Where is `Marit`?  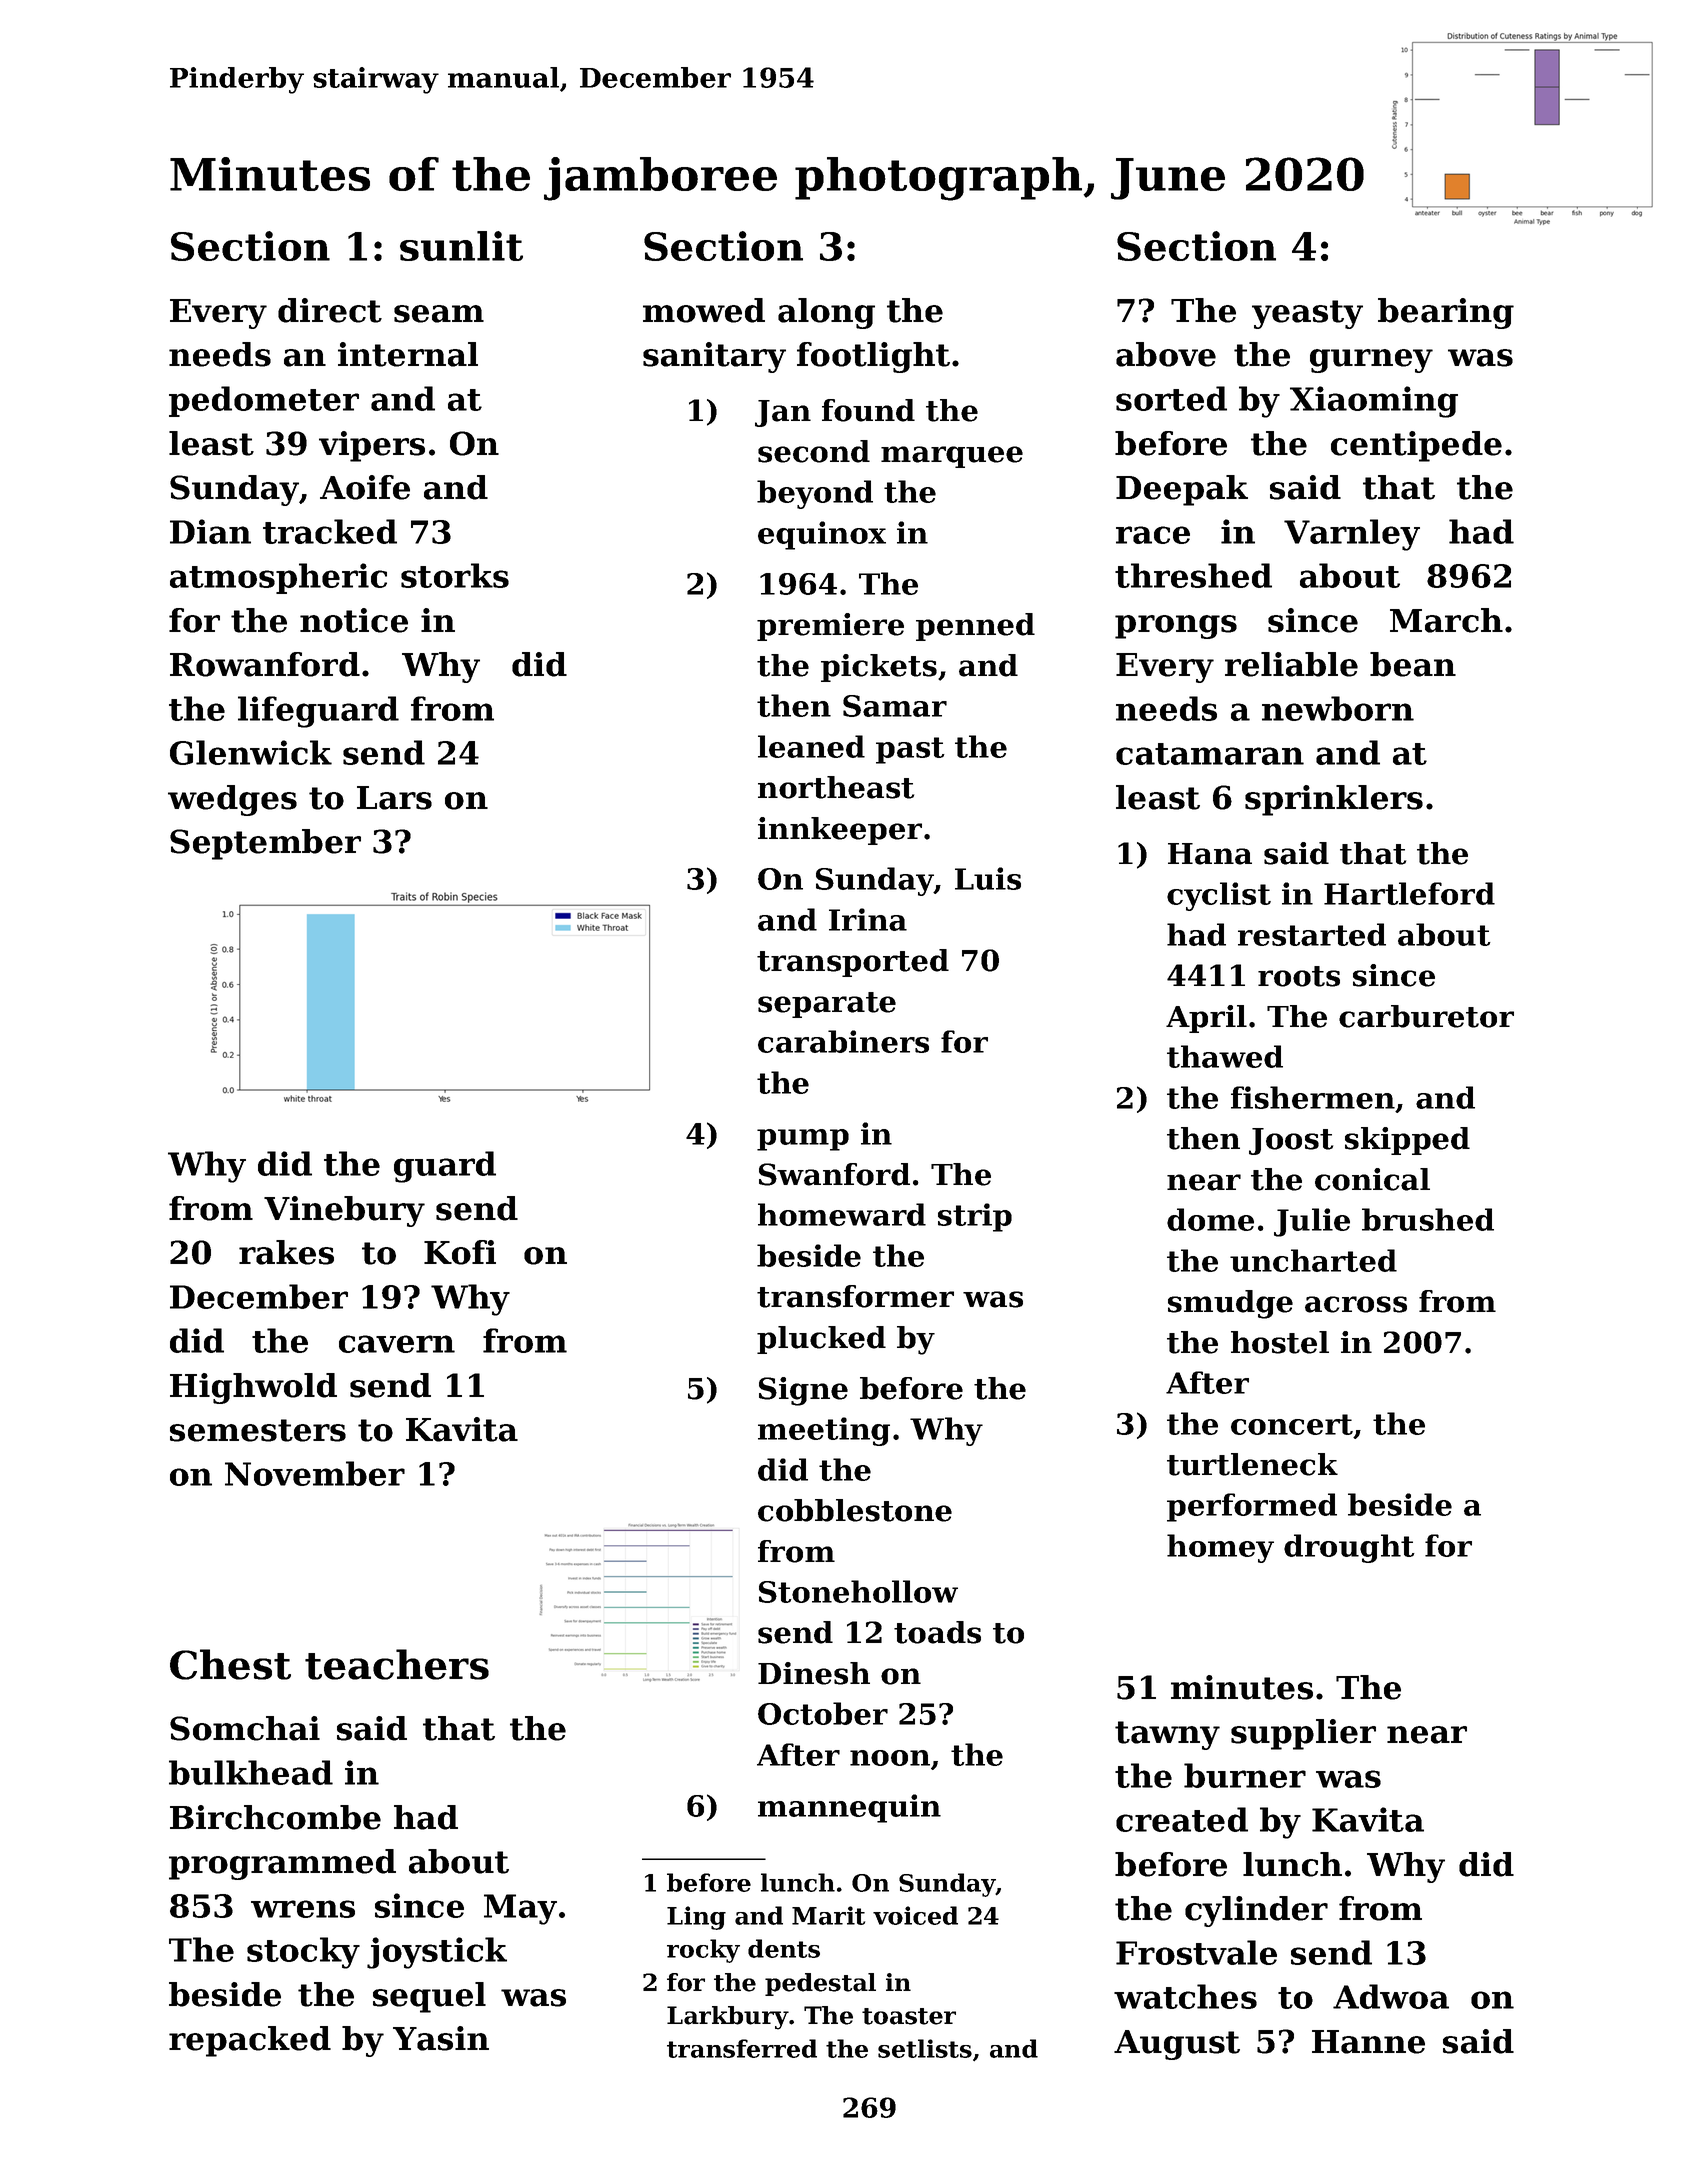
Marit is located at coordinates (828, 1915).
